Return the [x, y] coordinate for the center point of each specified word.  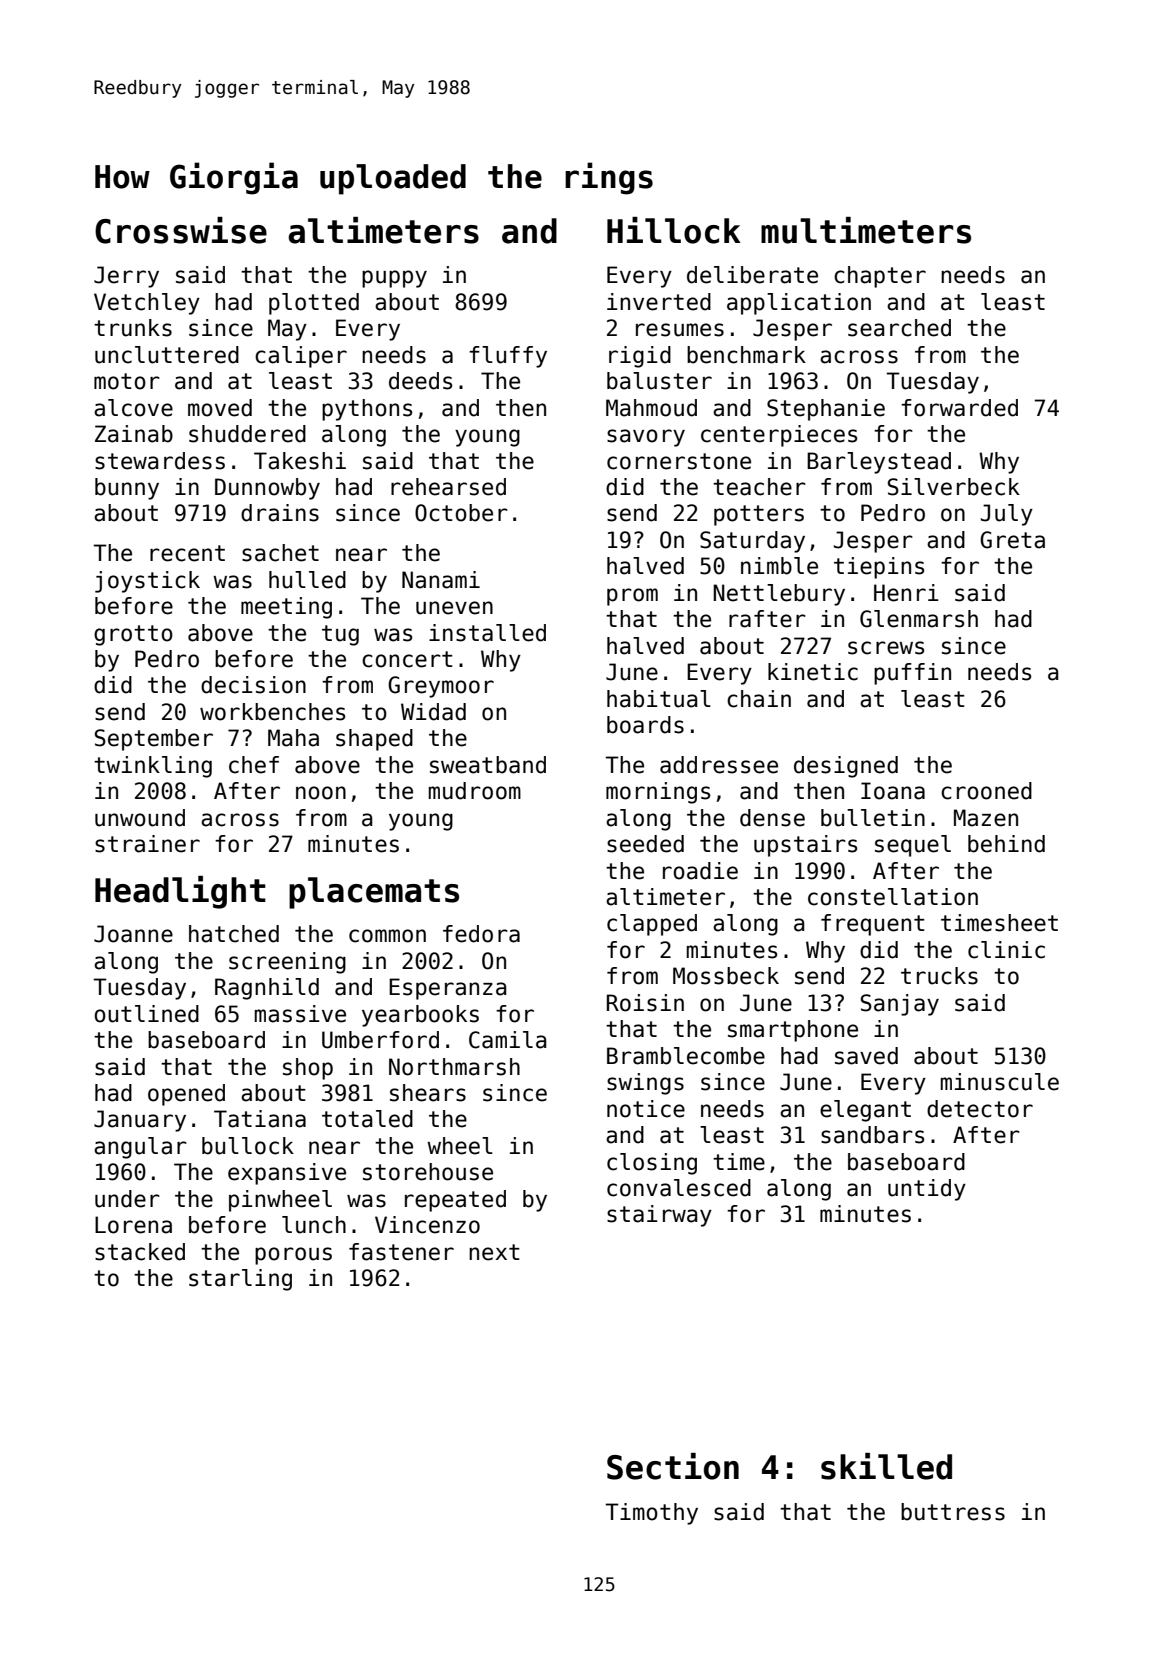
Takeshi [300, 461]
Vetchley [147, 304]
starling [240, 1280]
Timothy [651, 1514]
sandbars [873, 1135]
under [127, 1199]
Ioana [893, 791]
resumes [680, 330]
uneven [454, 608]
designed [846, 767]
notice [646, 1109]
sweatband [488, 765]
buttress [953, 1512]
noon [321, 793]
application [799, 304]
